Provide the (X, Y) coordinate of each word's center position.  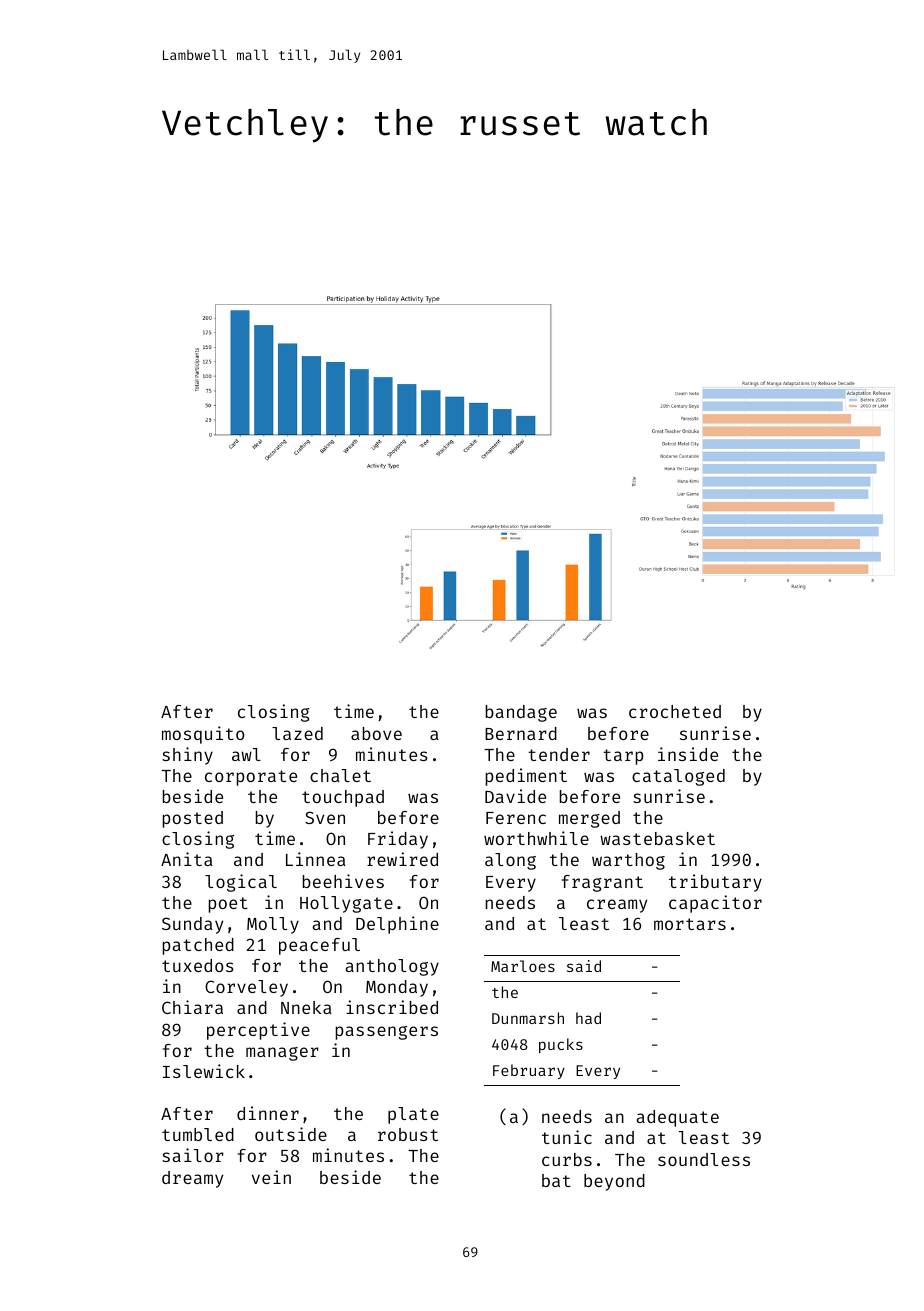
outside (291, 1134)
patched (198, 946)
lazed (297, 733)
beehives (343, 881)
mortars (690, 924)
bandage (521, 713)
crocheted (675, 711)
